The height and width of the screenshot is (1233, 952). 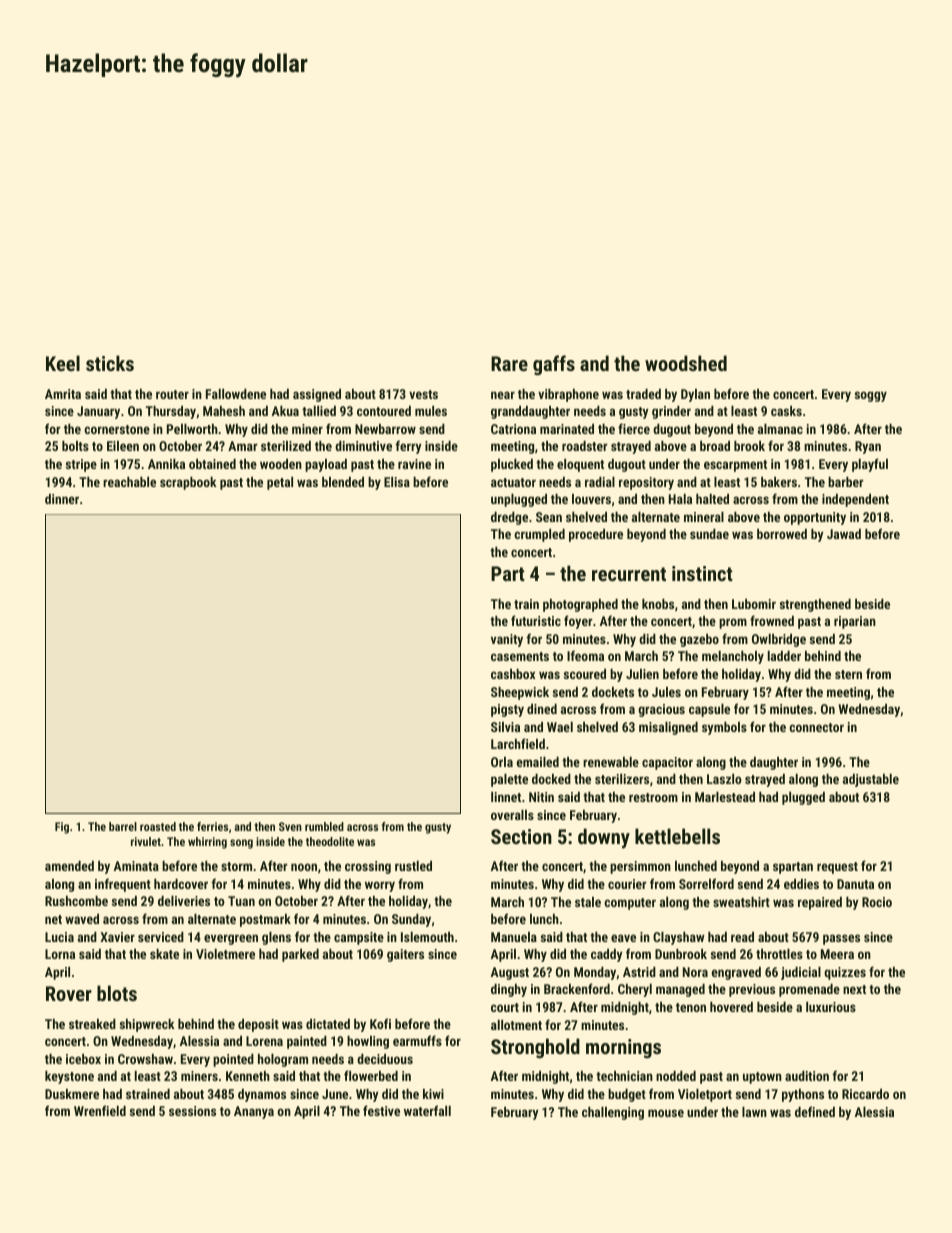 What do you see at coordinates (110, 363) in the screenshot?
I see `sticks` at bounding box center [110, 363].
